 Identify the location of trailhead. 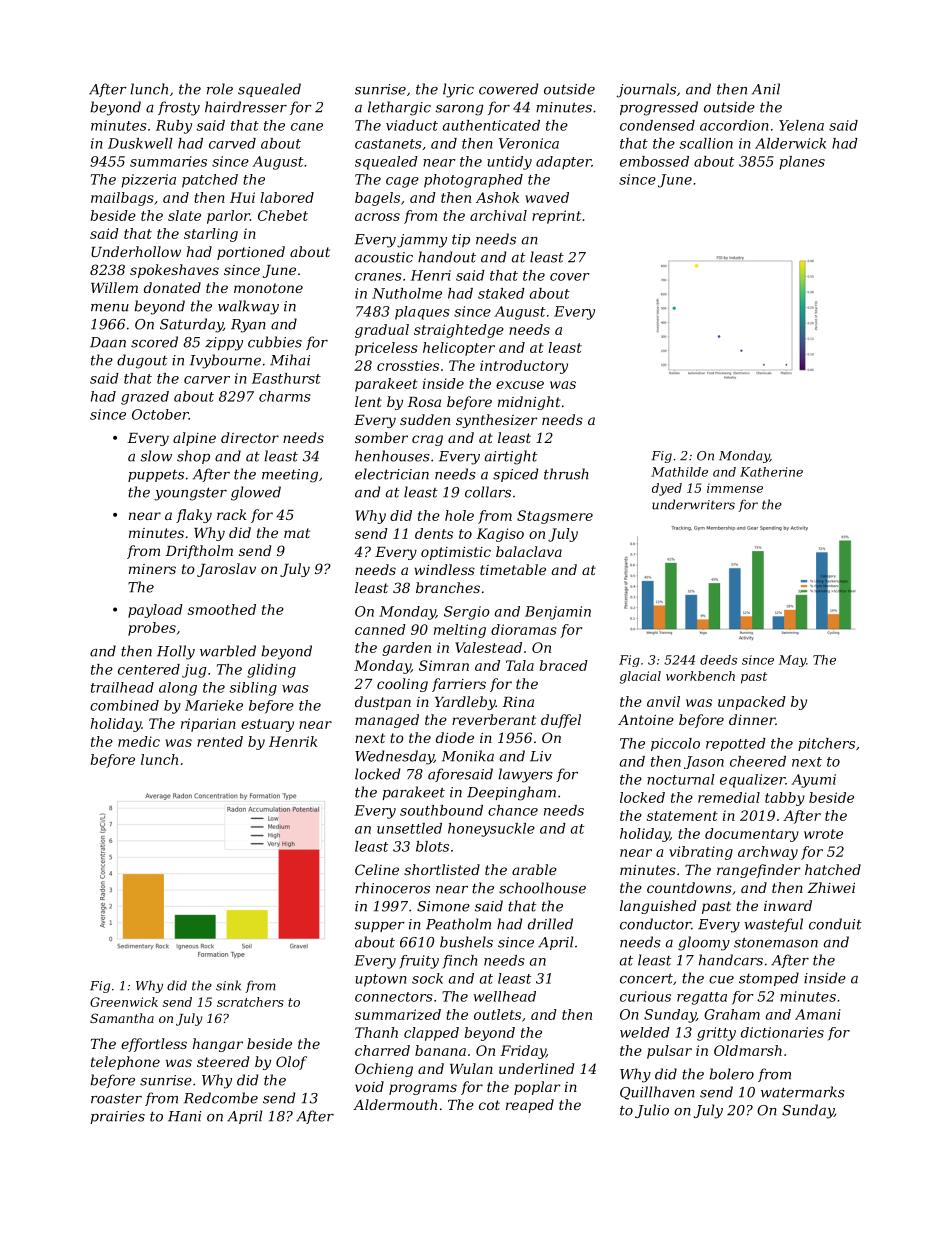
(122, 687).
